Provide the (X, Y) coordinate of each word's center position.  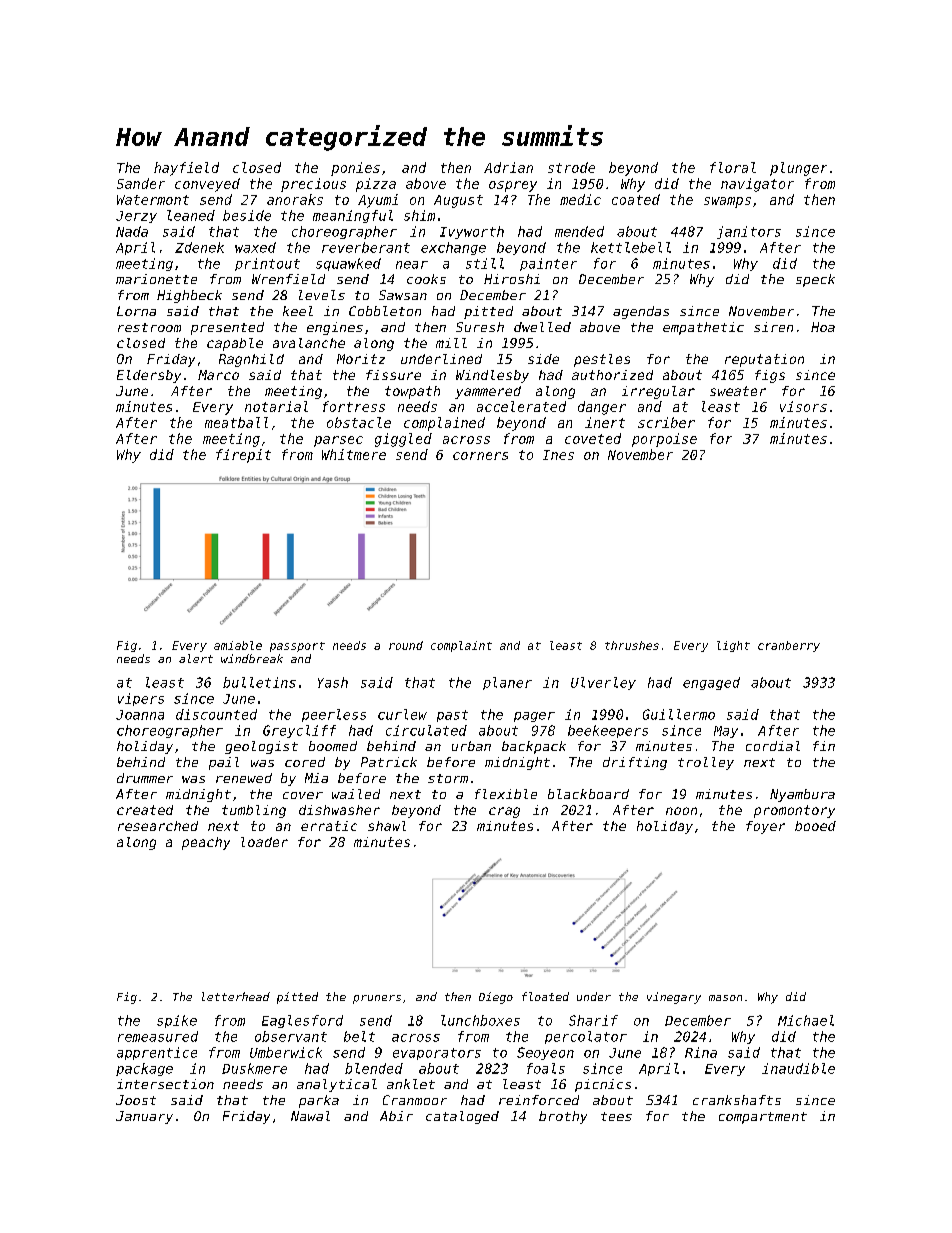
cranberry (789, 646)
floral (733, 167)
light (733, 646)
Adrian (508, 167)
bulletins (259, 682)
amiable (238, 645)
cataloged (462, 1117)
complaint (461, 646)
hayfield (186, 169)
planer (507, 683)
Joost (136, 1100)
